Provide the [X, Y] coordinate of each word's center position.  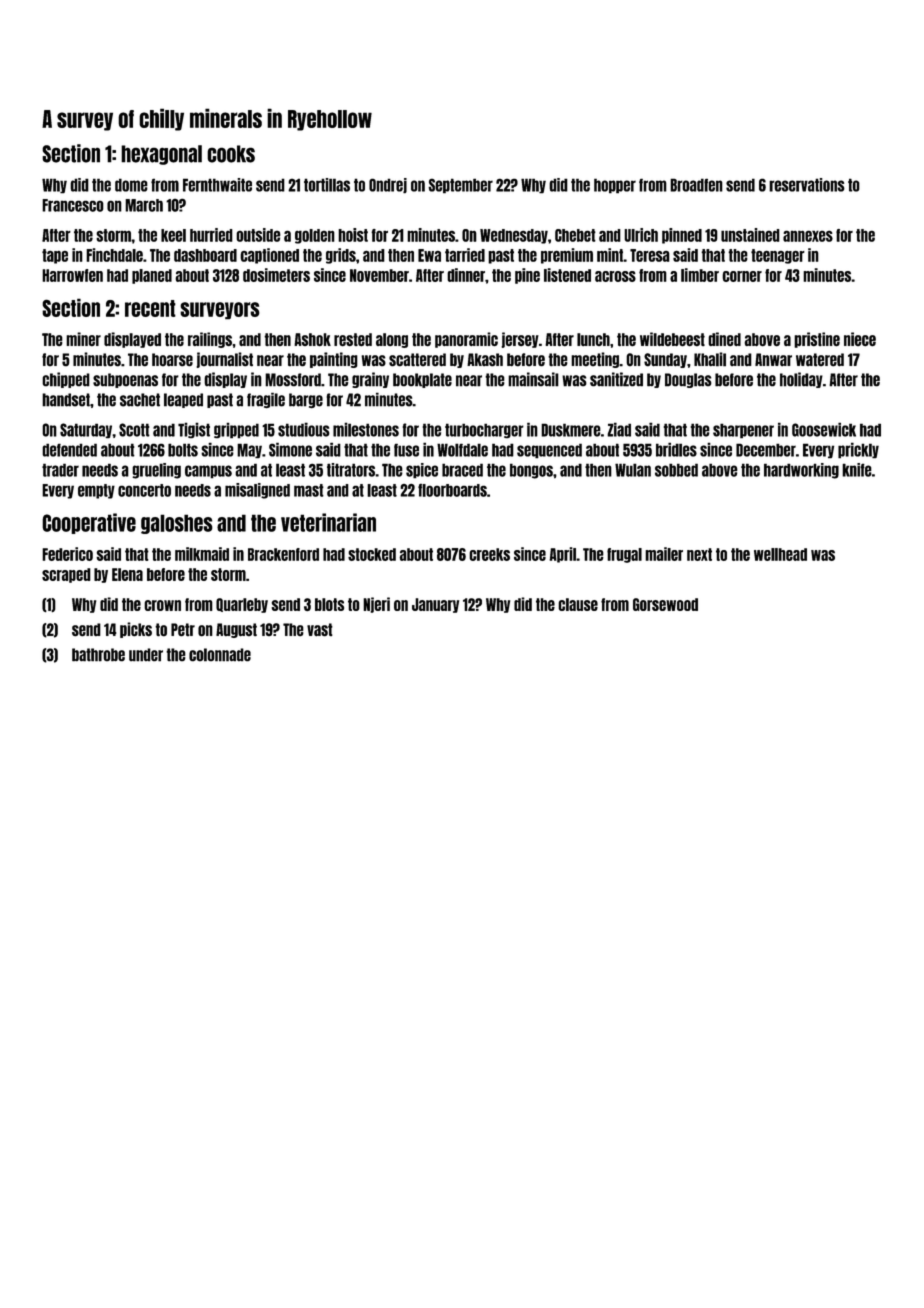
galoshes [177, 524]
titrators [351, 470]
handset [66, 400]
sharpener [743, 431]
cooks [231, 154]
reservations [807, 185]
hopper [615, 186]
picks [136, 630]
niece [860, 339]
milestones [366, 429]
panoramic [466, 340]
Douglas [688, 380]
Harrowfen [72, 275]
